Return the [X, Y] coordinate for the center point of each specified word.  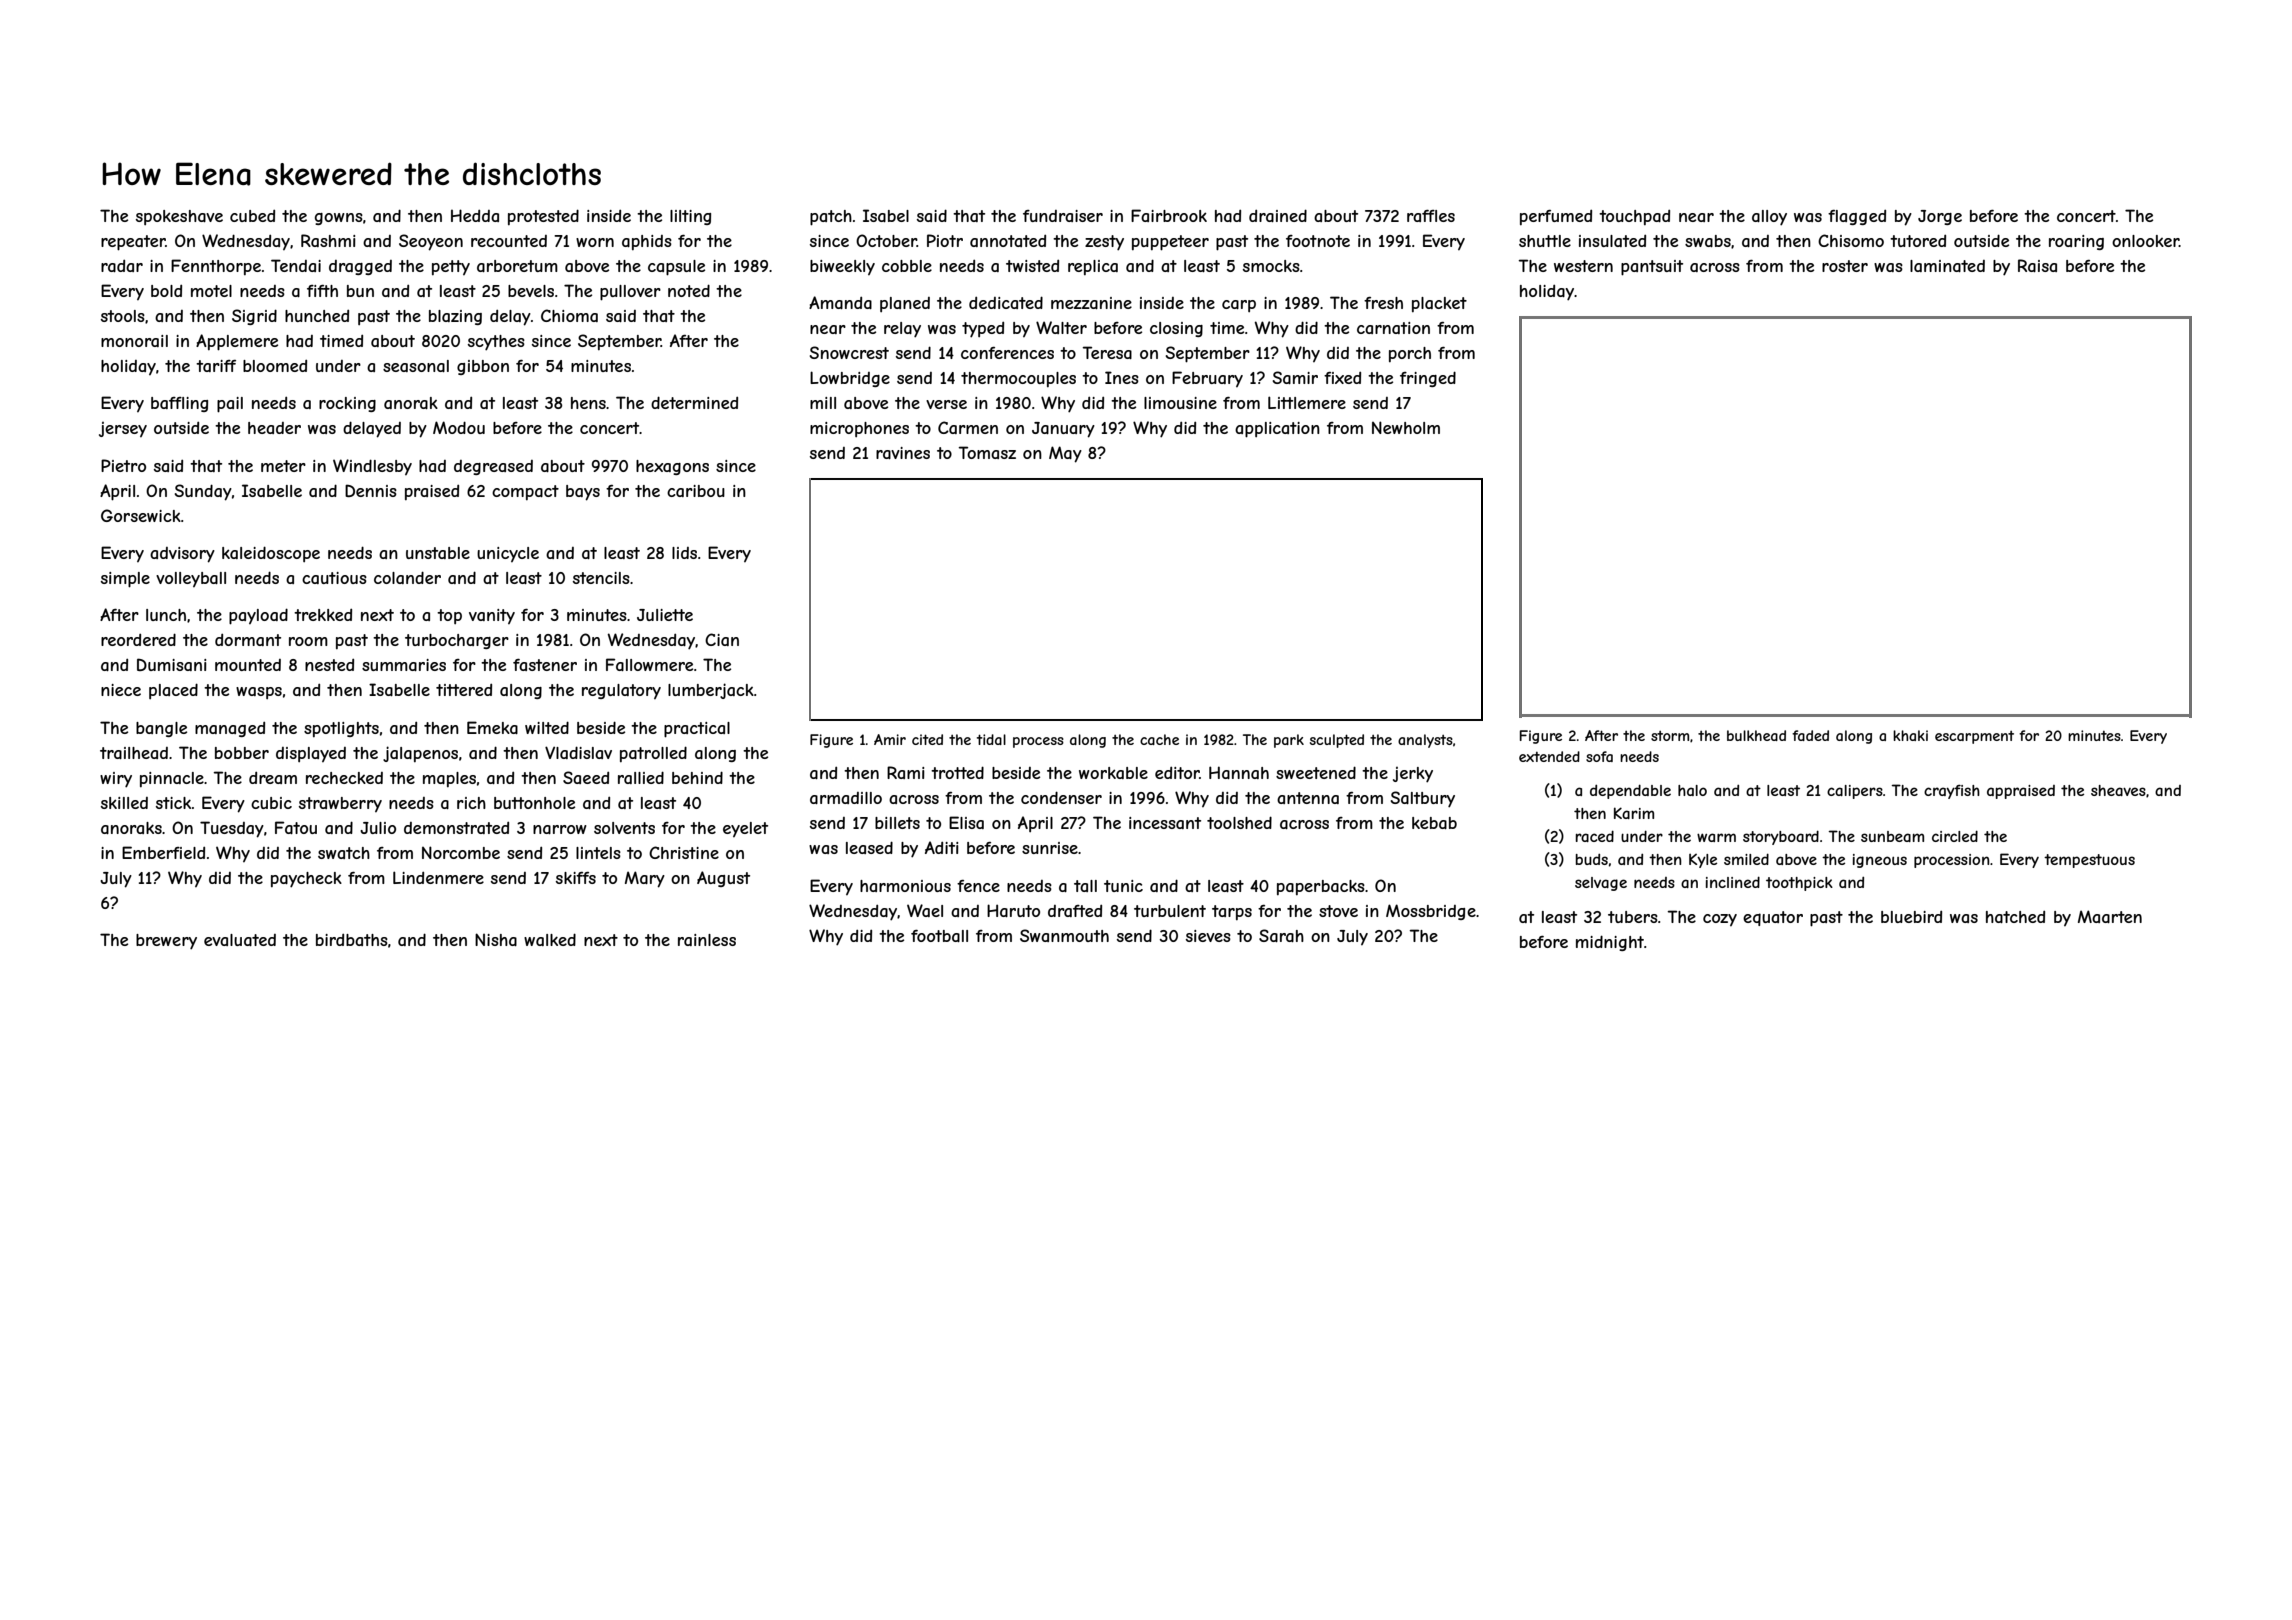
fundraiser [1063, 216]
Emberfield [163, 852]
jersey [123, 429]
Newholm [1406, 427]
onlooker [2145, 241]
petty [451, 267]
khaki [1910, 735]
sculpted [1337, 741]
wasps [259, 693]
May [1065, 454]
